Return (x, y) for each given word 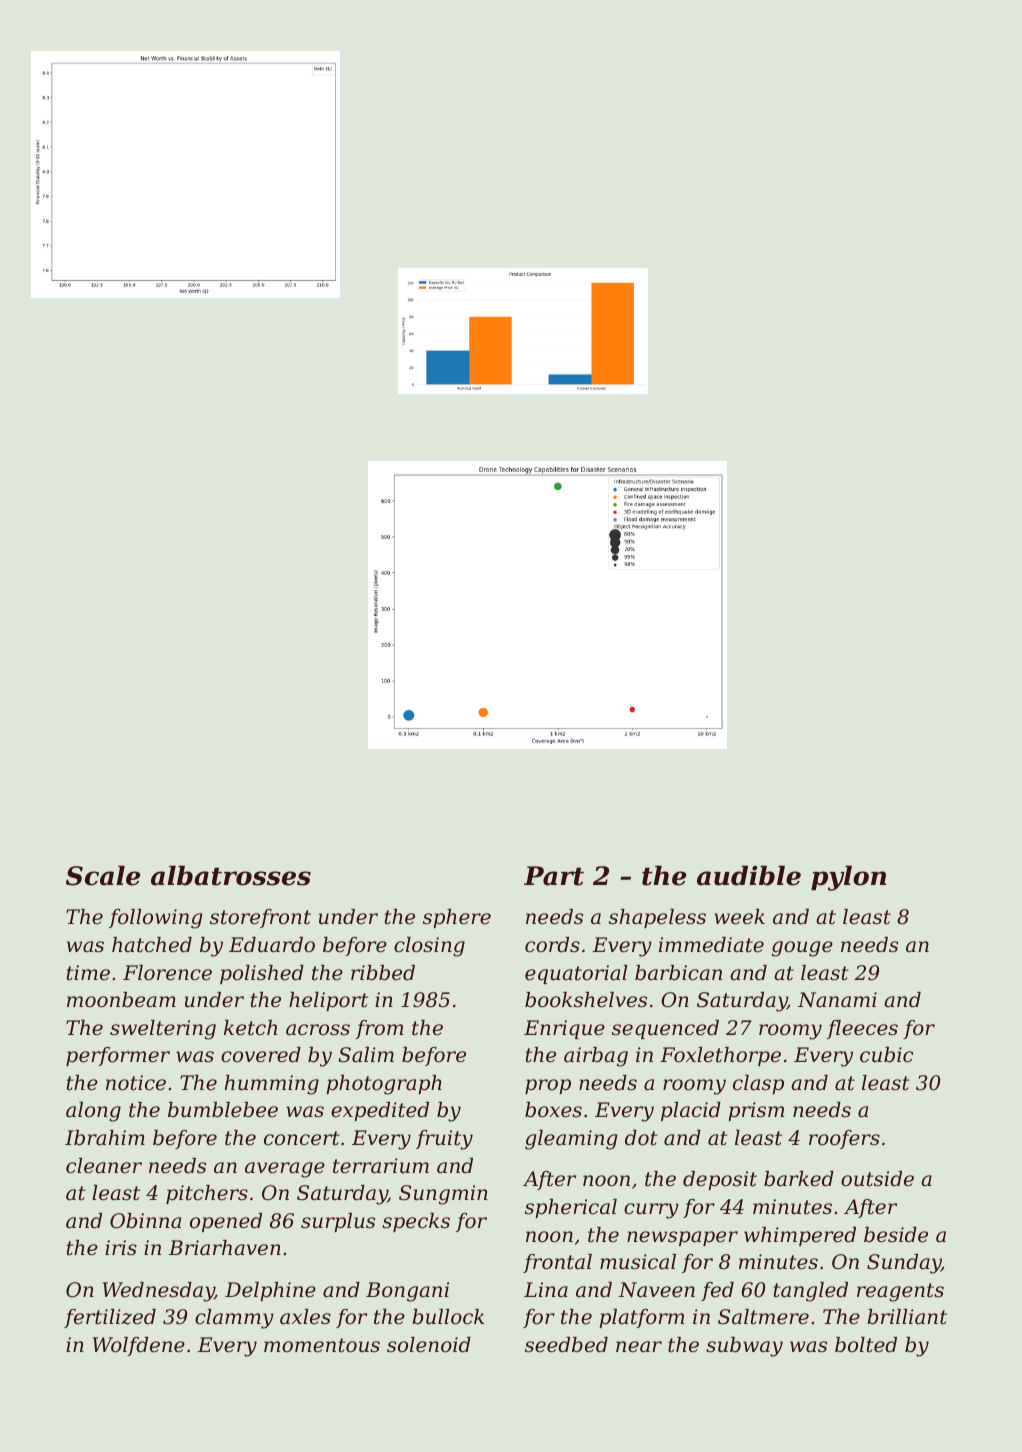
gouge (802, 949)
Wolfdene (139, 1346)
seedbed (566, 1345)
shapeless (657, 918)
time (88, 973)
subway (744, 1347)
